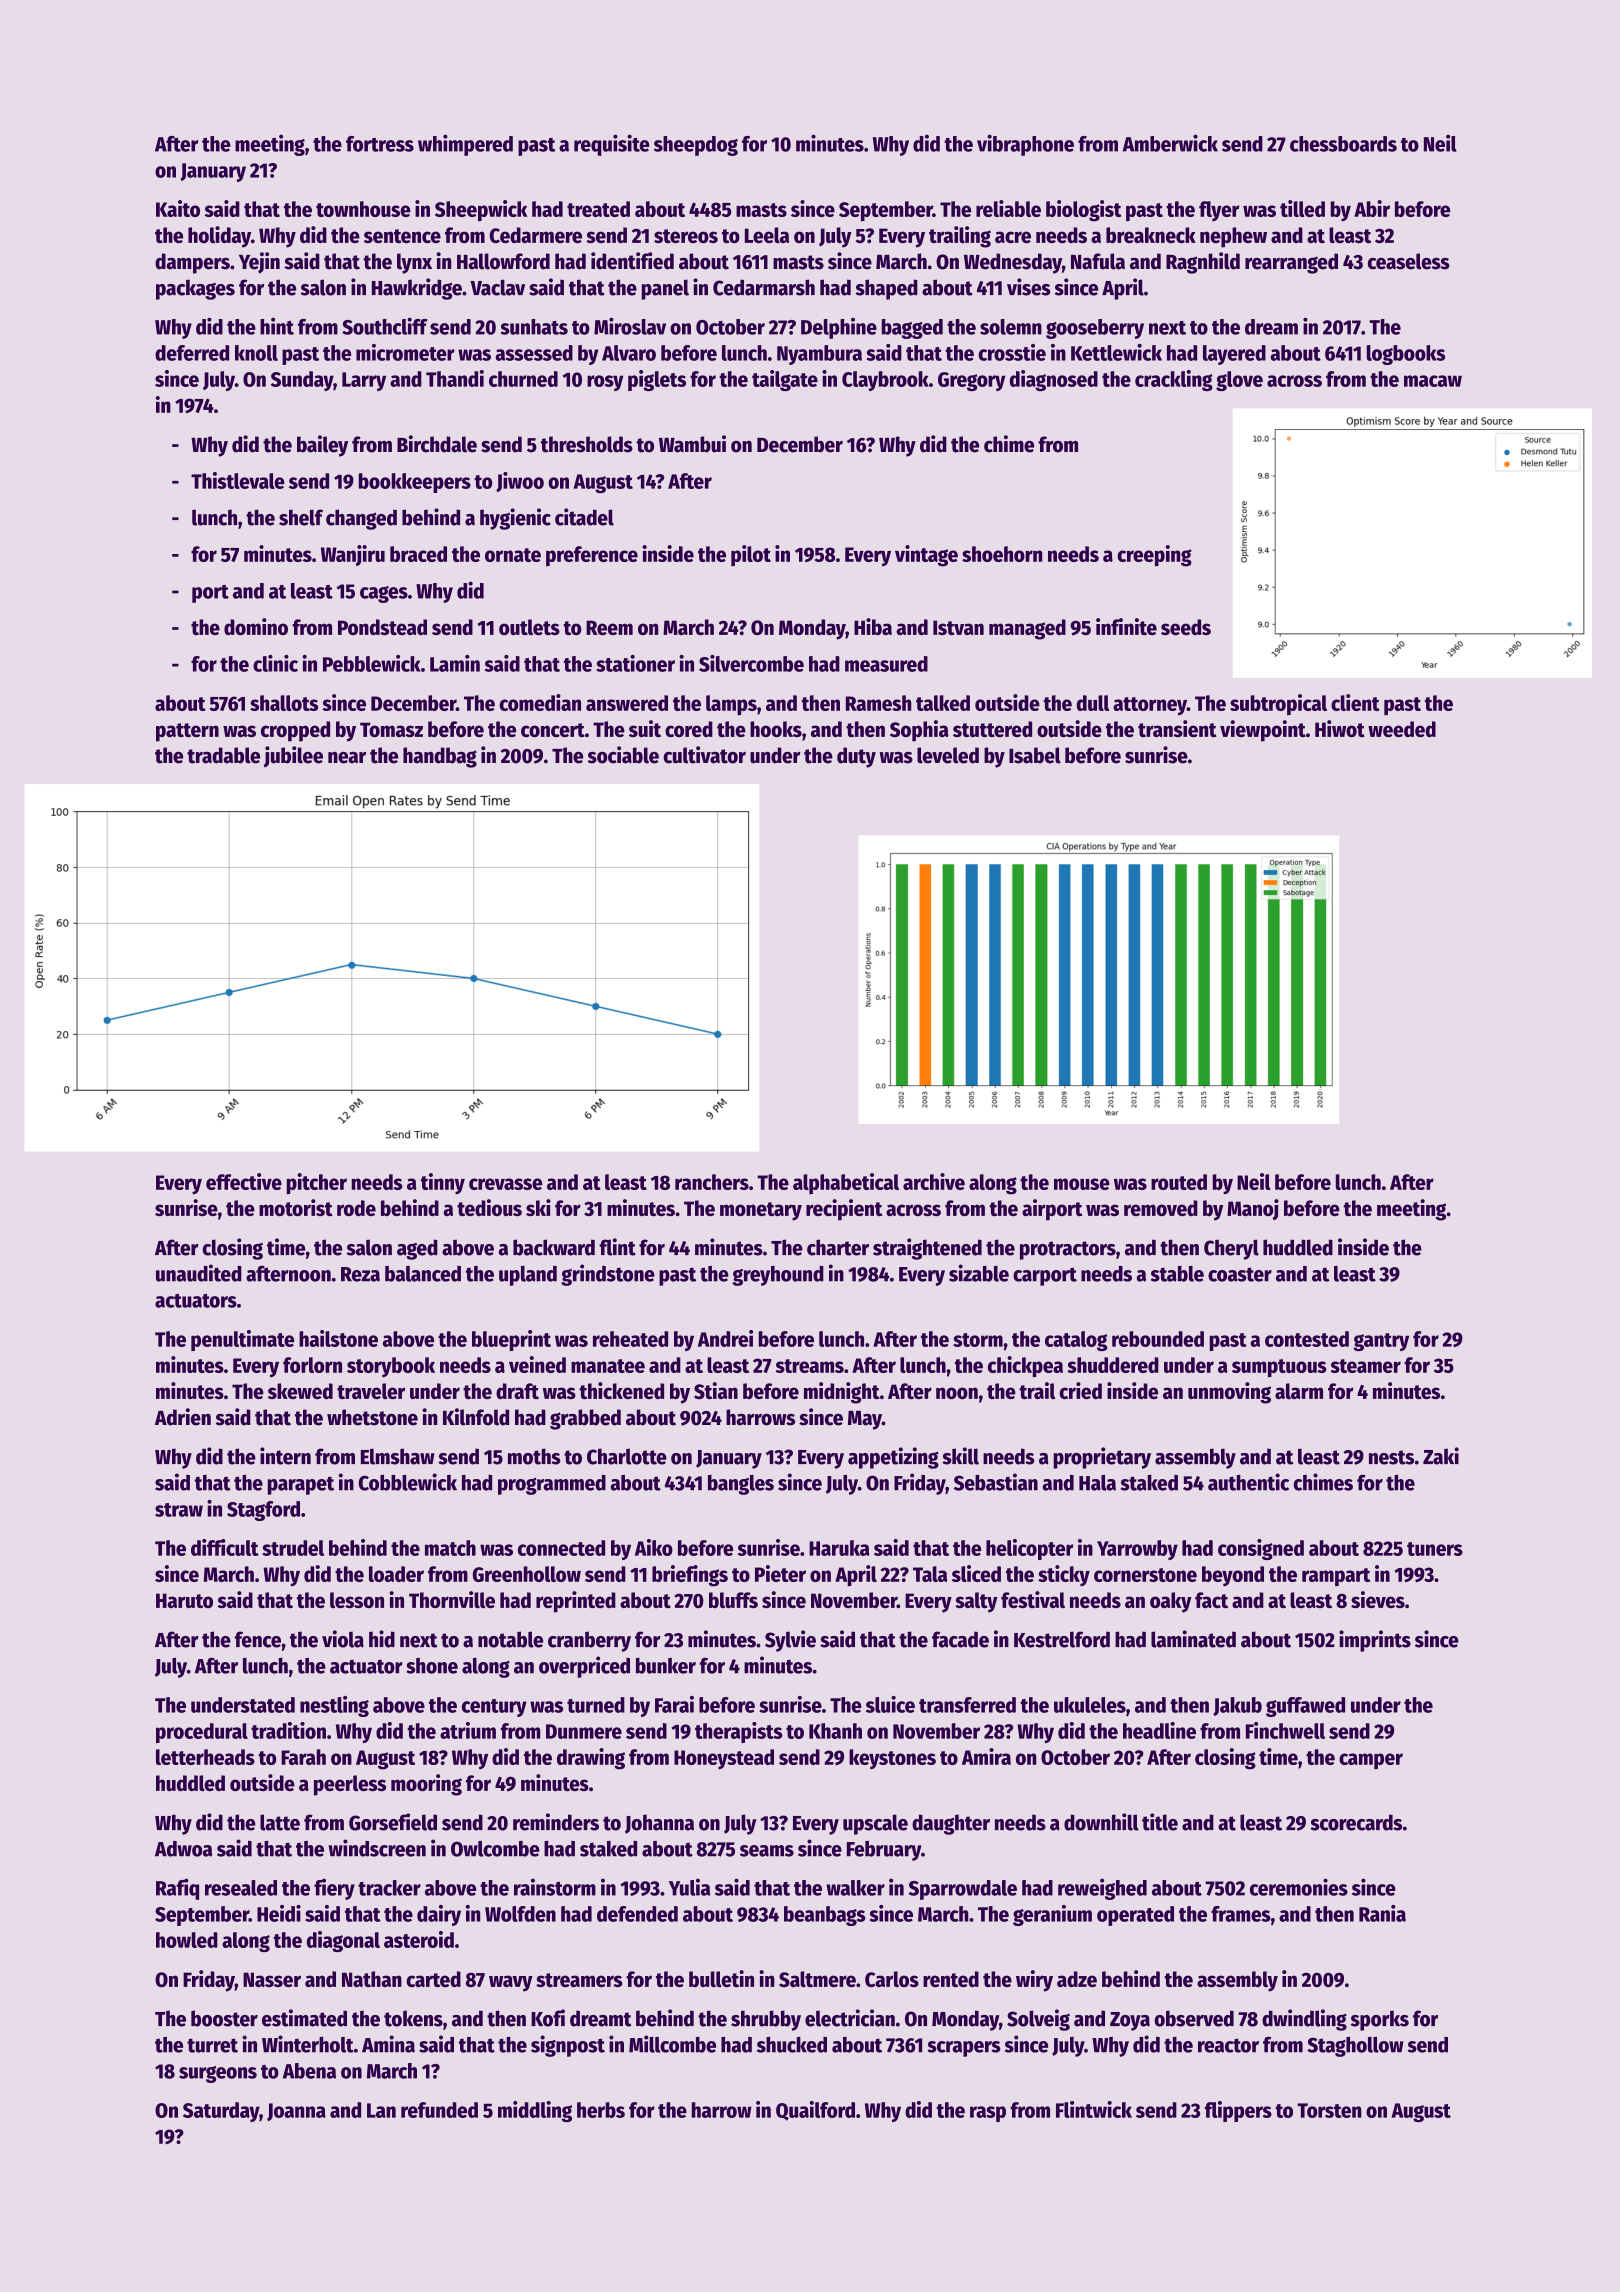  I want to click on vibraphone, so click(1025, 145).
